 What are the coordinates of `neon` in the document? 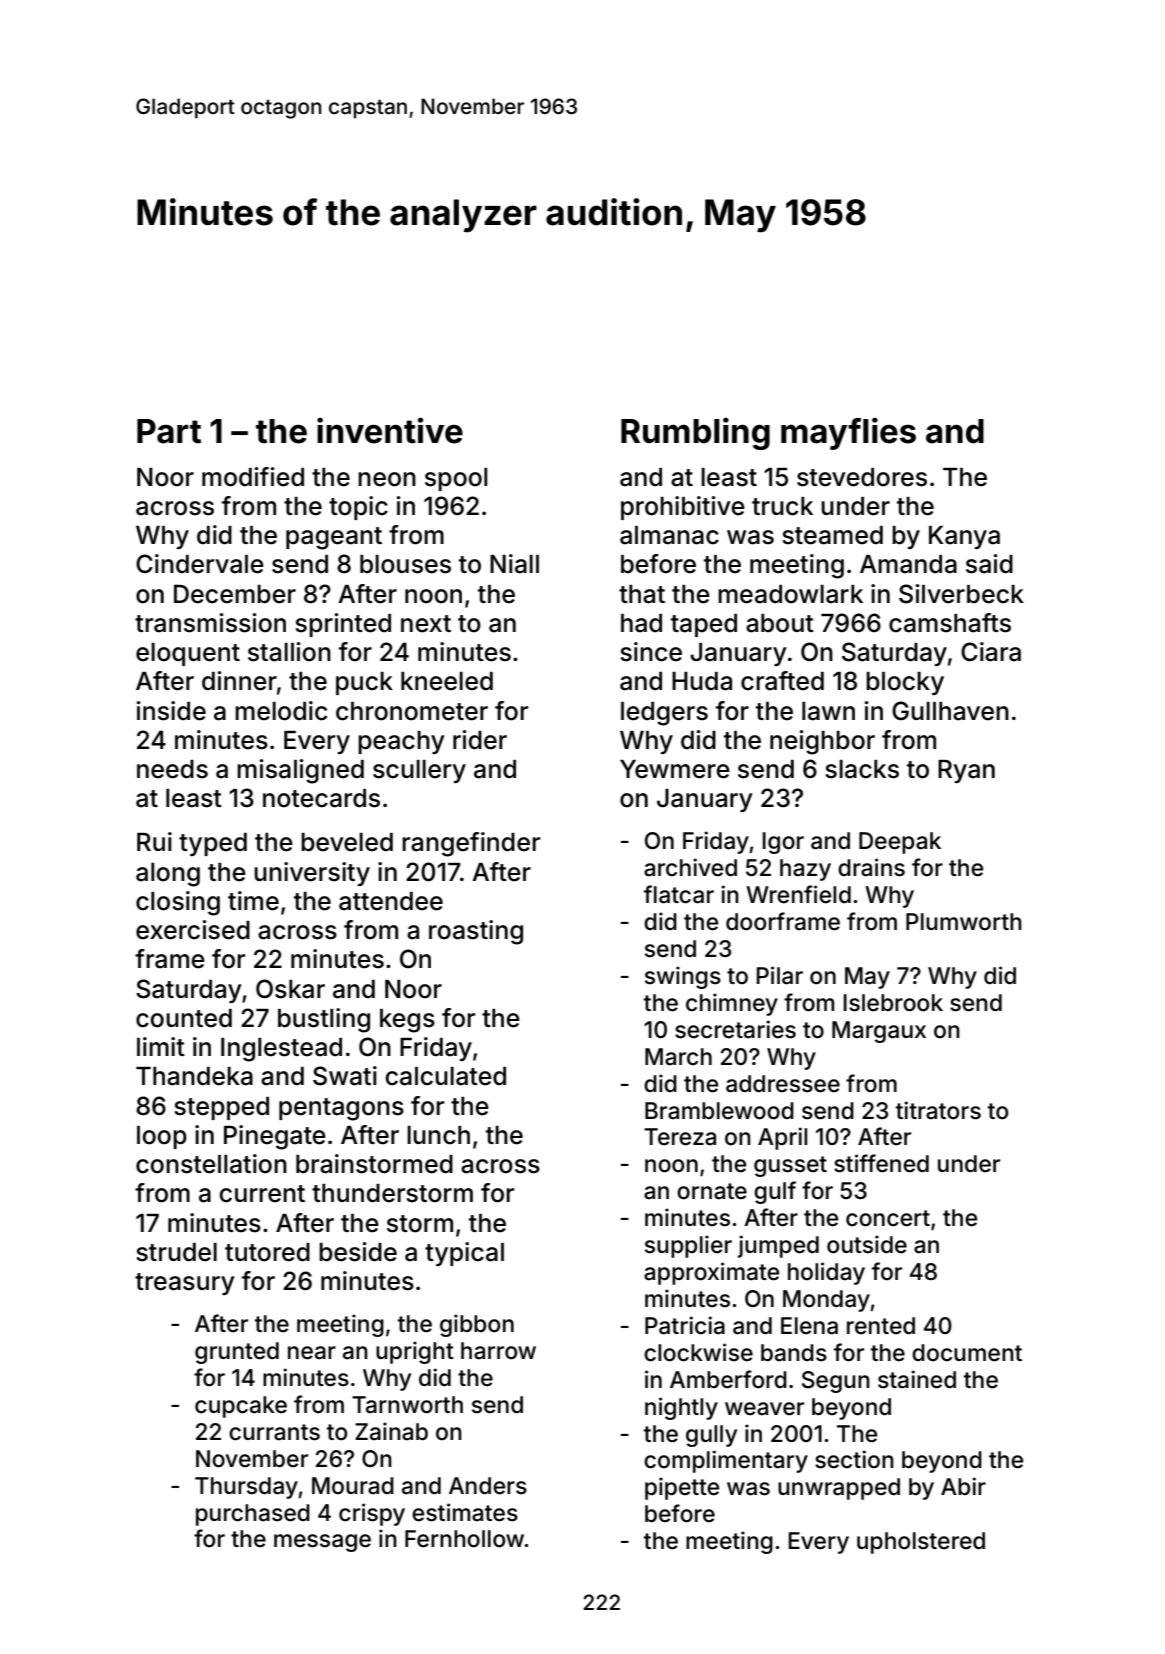 It's located at (387, 479).
